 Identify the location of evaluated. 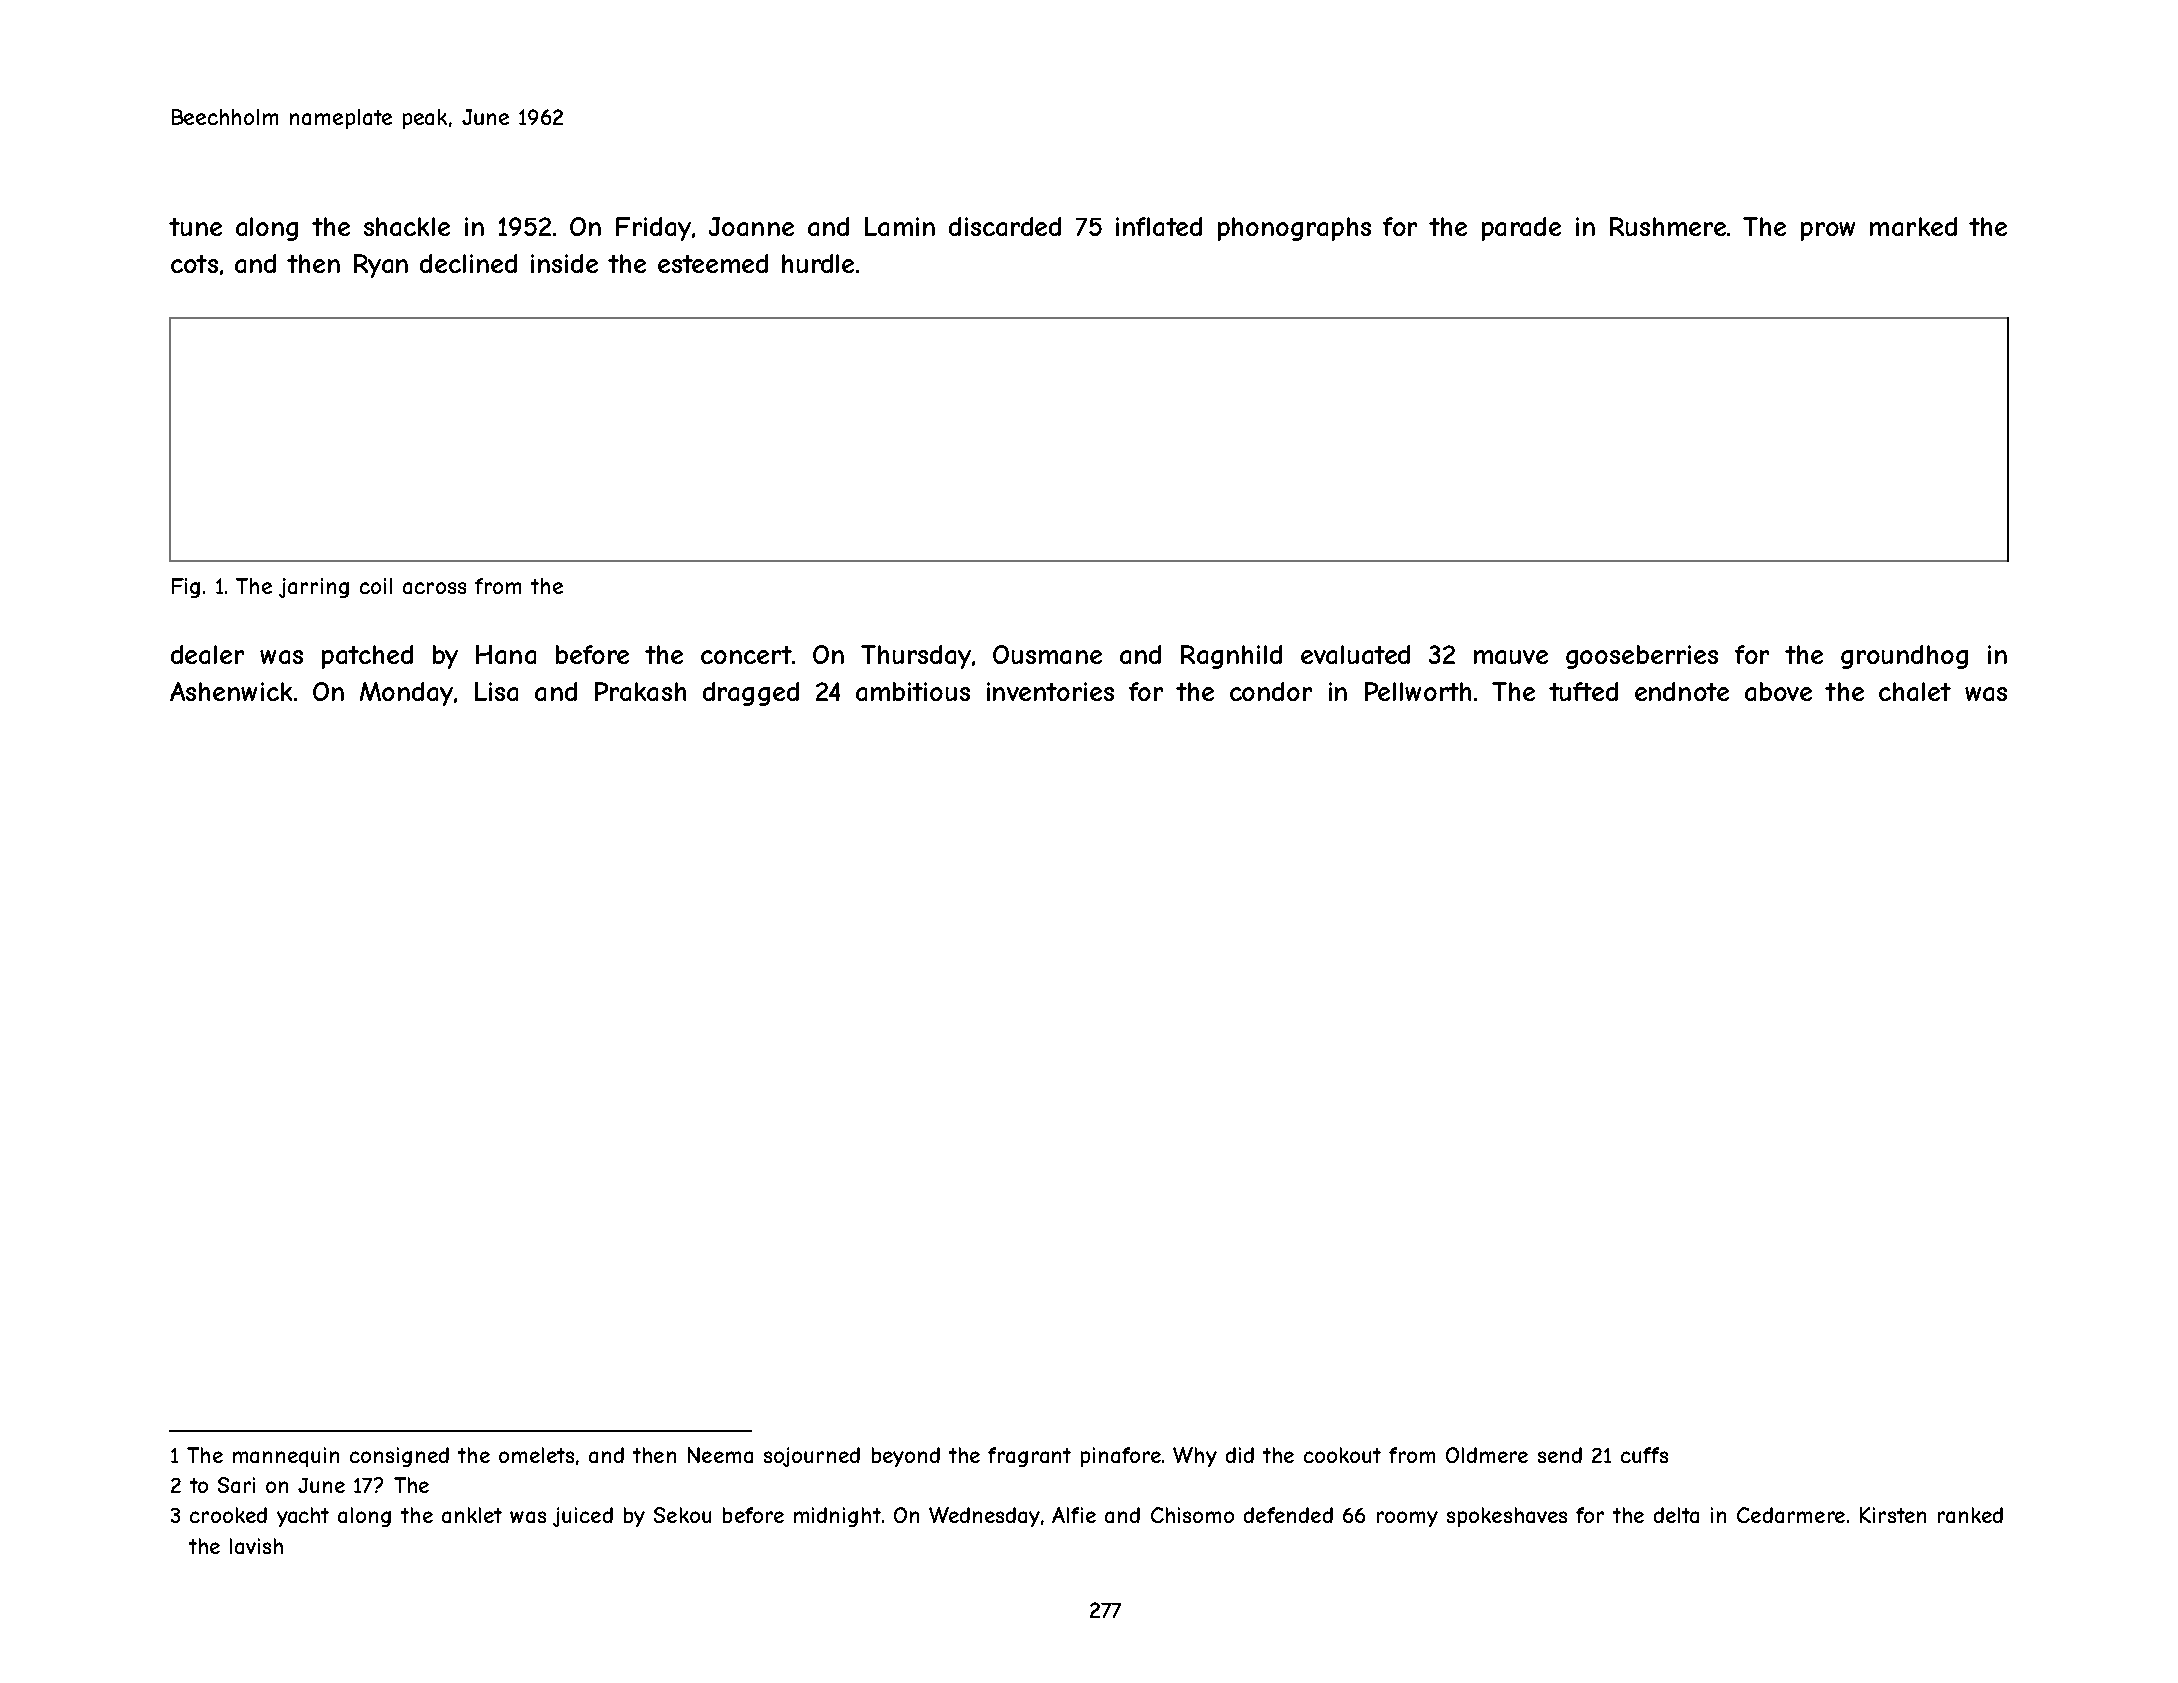
(1355, 654).
